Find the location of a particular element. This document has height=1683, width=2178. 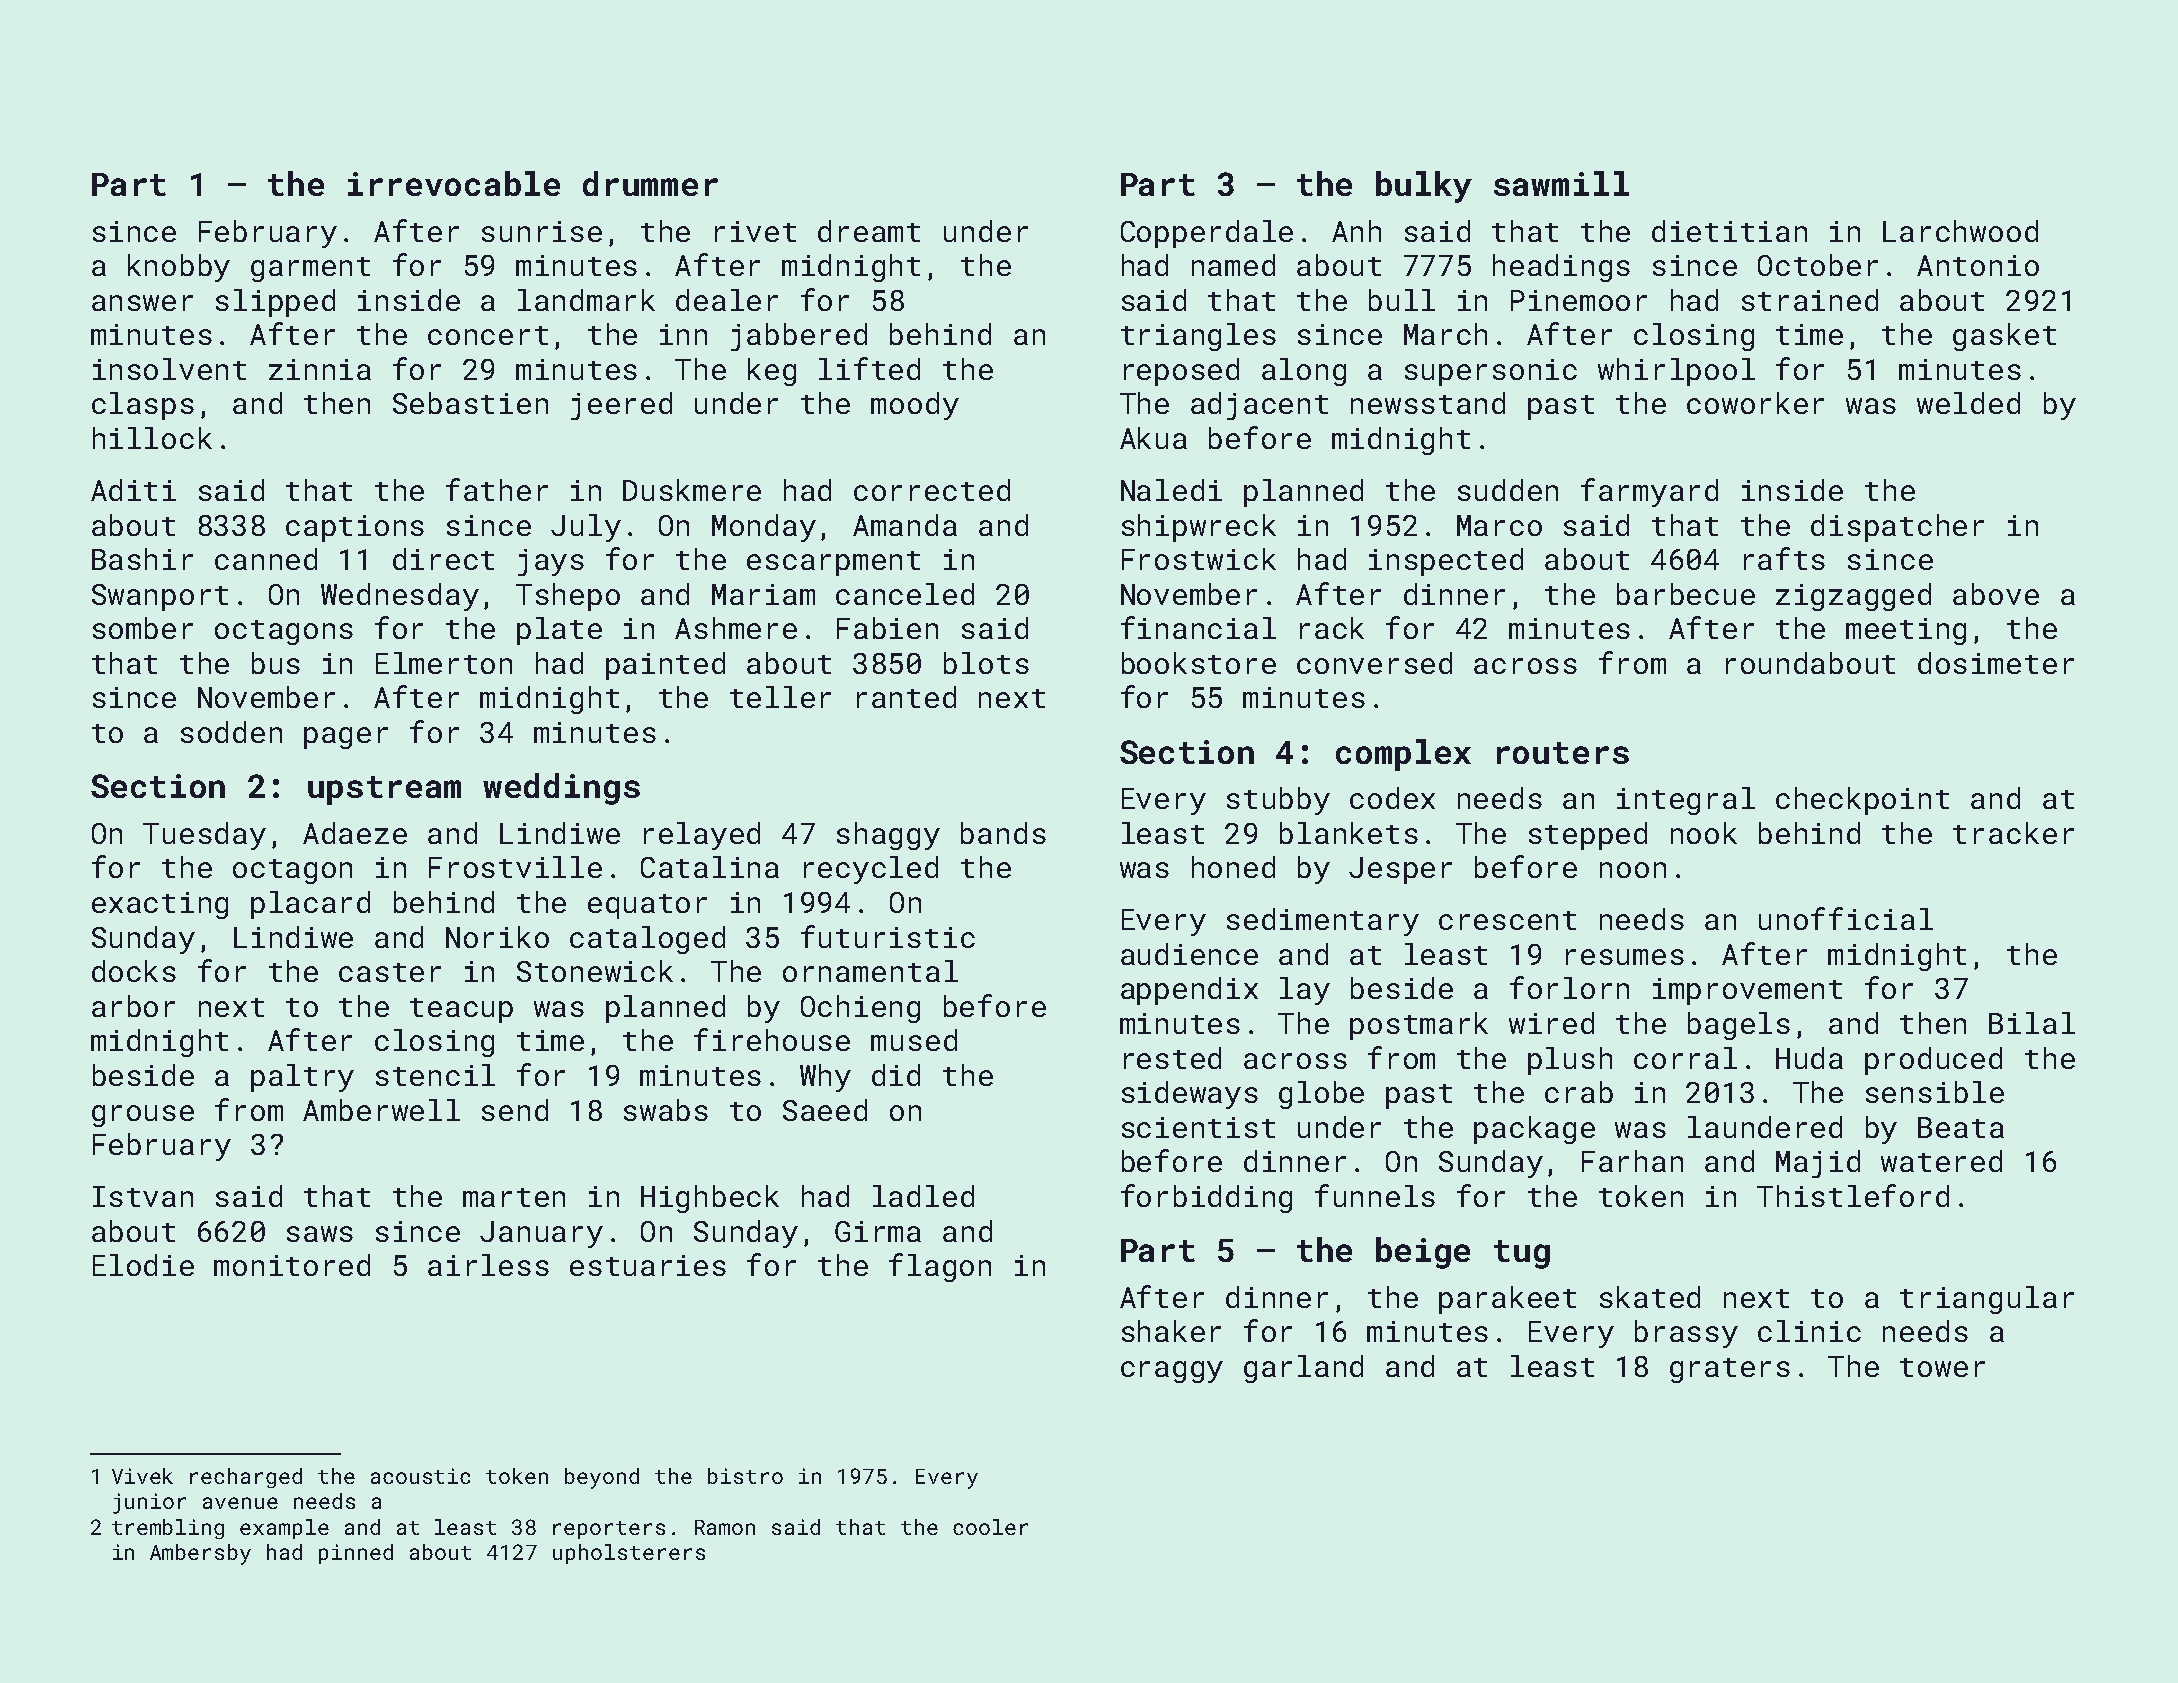

cooler is located at coordinates (990, 1527).
